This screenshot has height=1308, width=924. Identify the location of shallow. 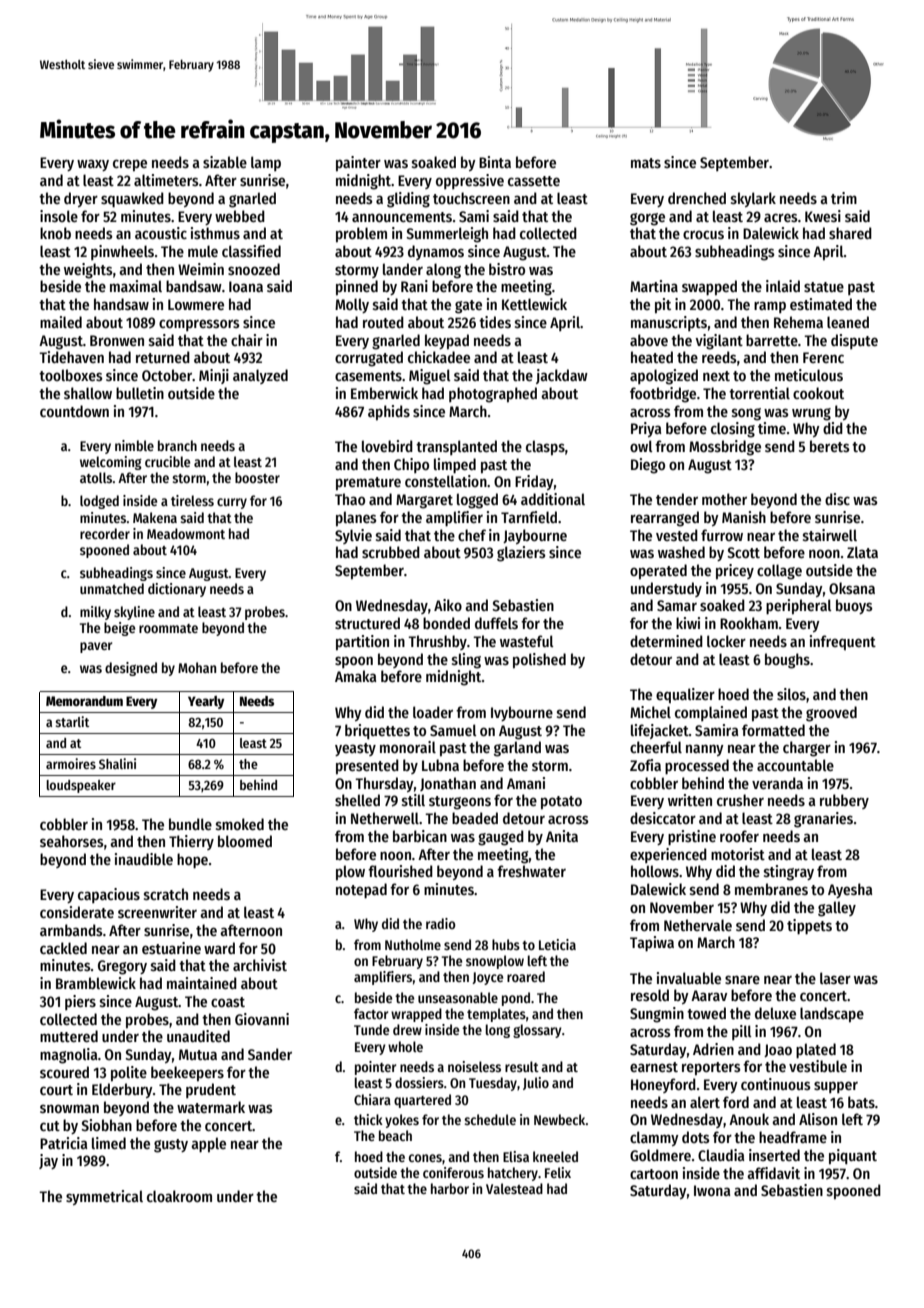
(88, 393).
